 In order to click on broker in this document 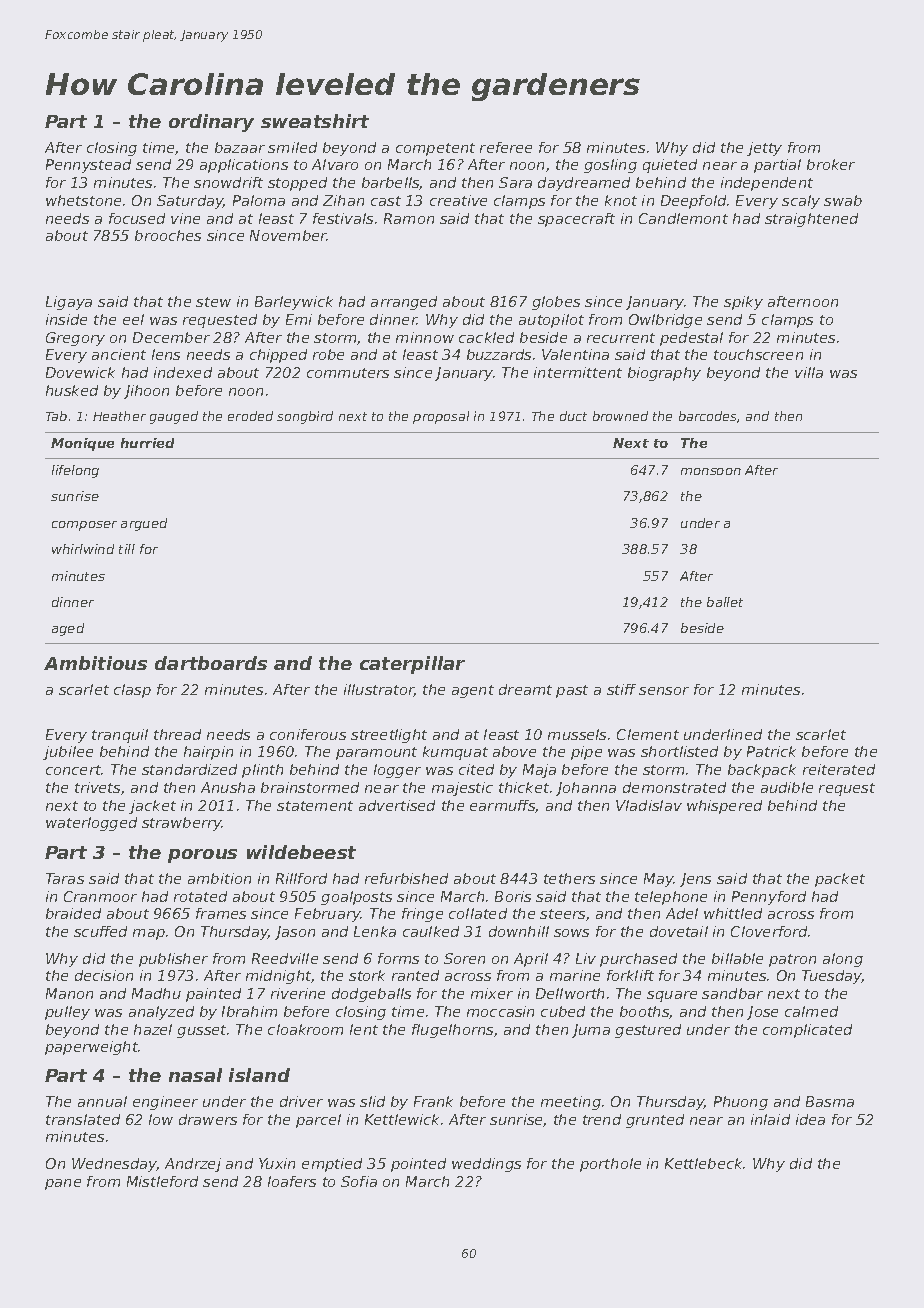, I will do `click(831, 164)`.
